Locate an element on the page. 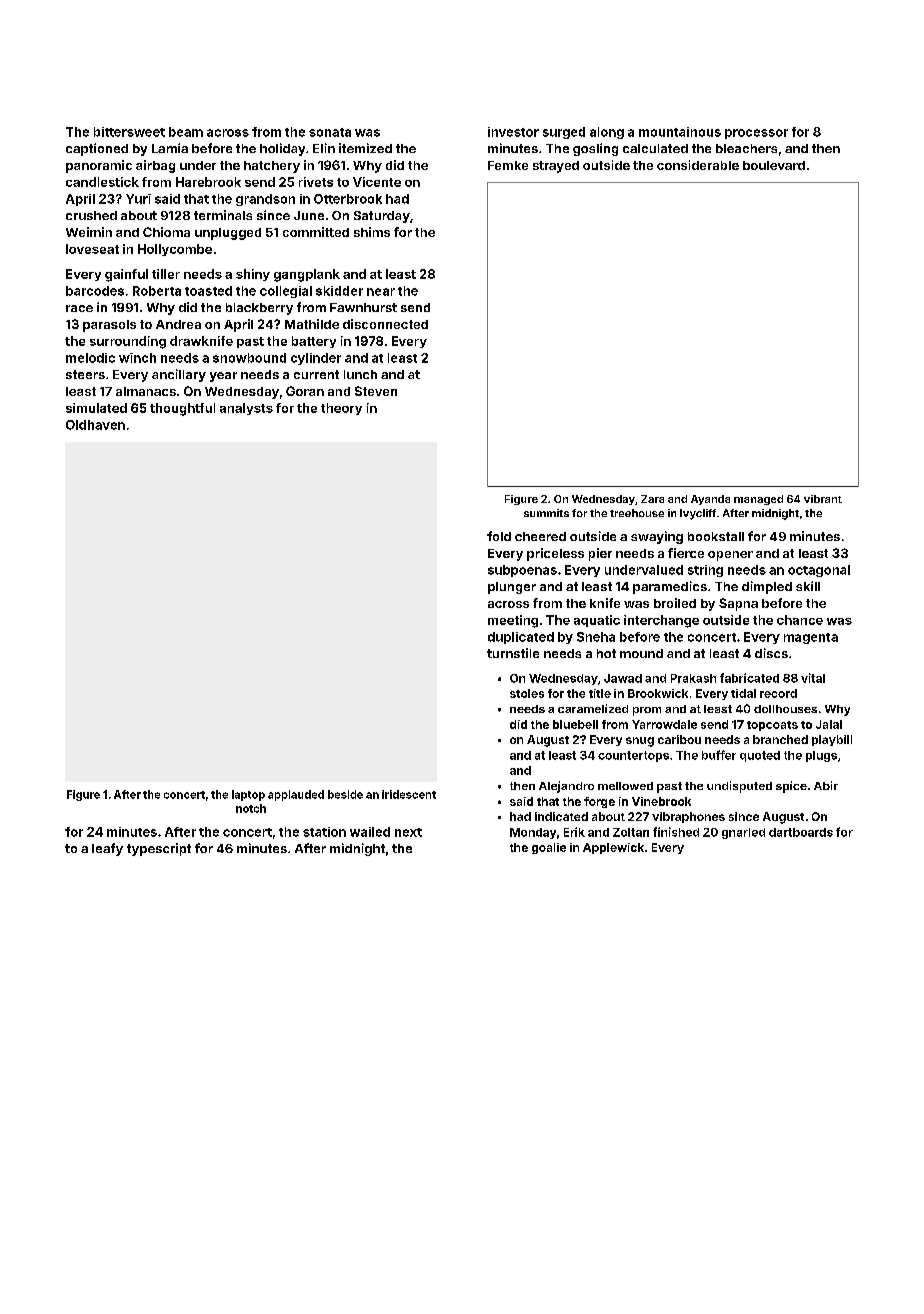  Oldhaven is located at coordinates (95, 425).
